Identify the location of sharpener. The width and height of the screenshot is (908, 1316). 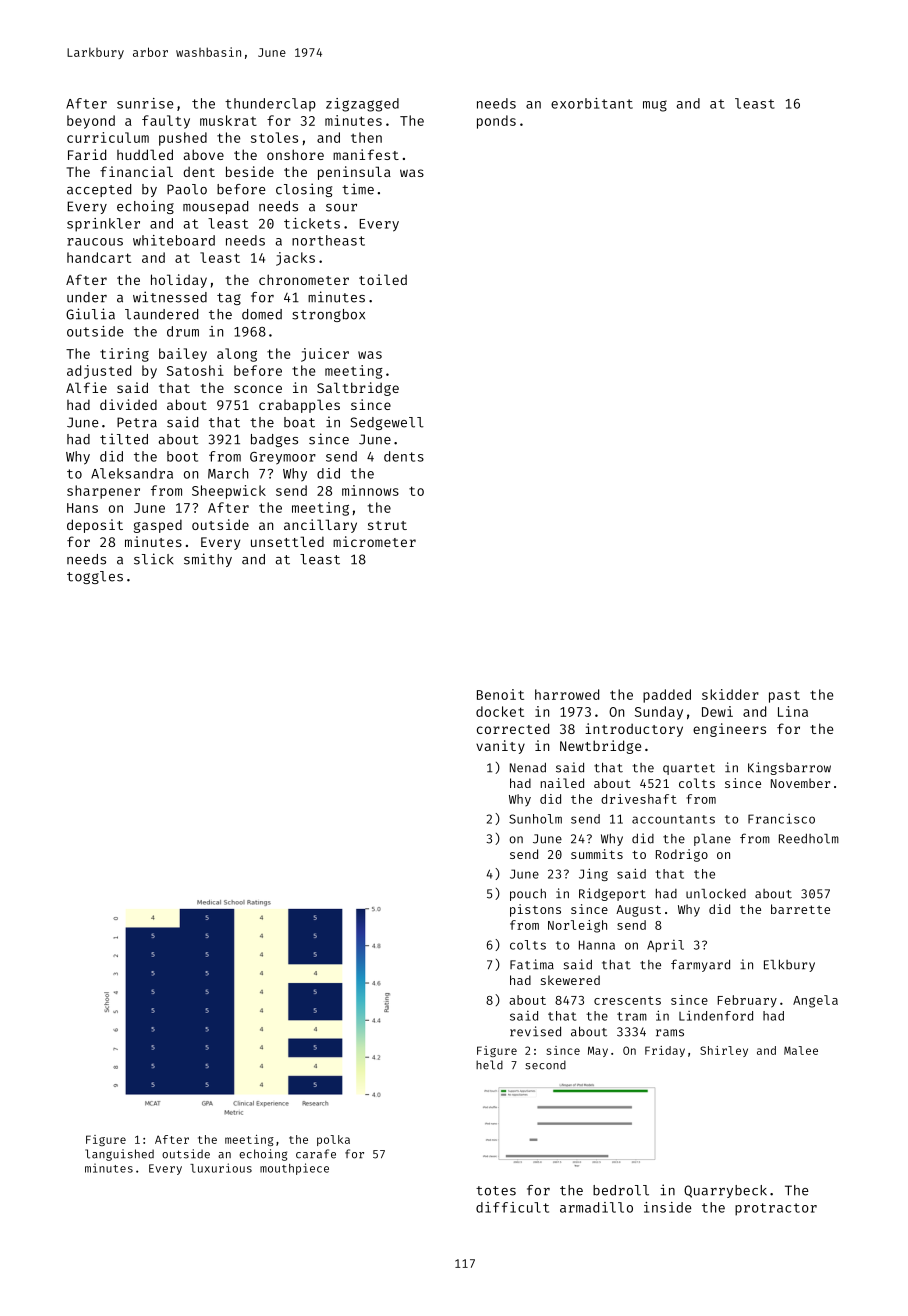
(103, 492).
